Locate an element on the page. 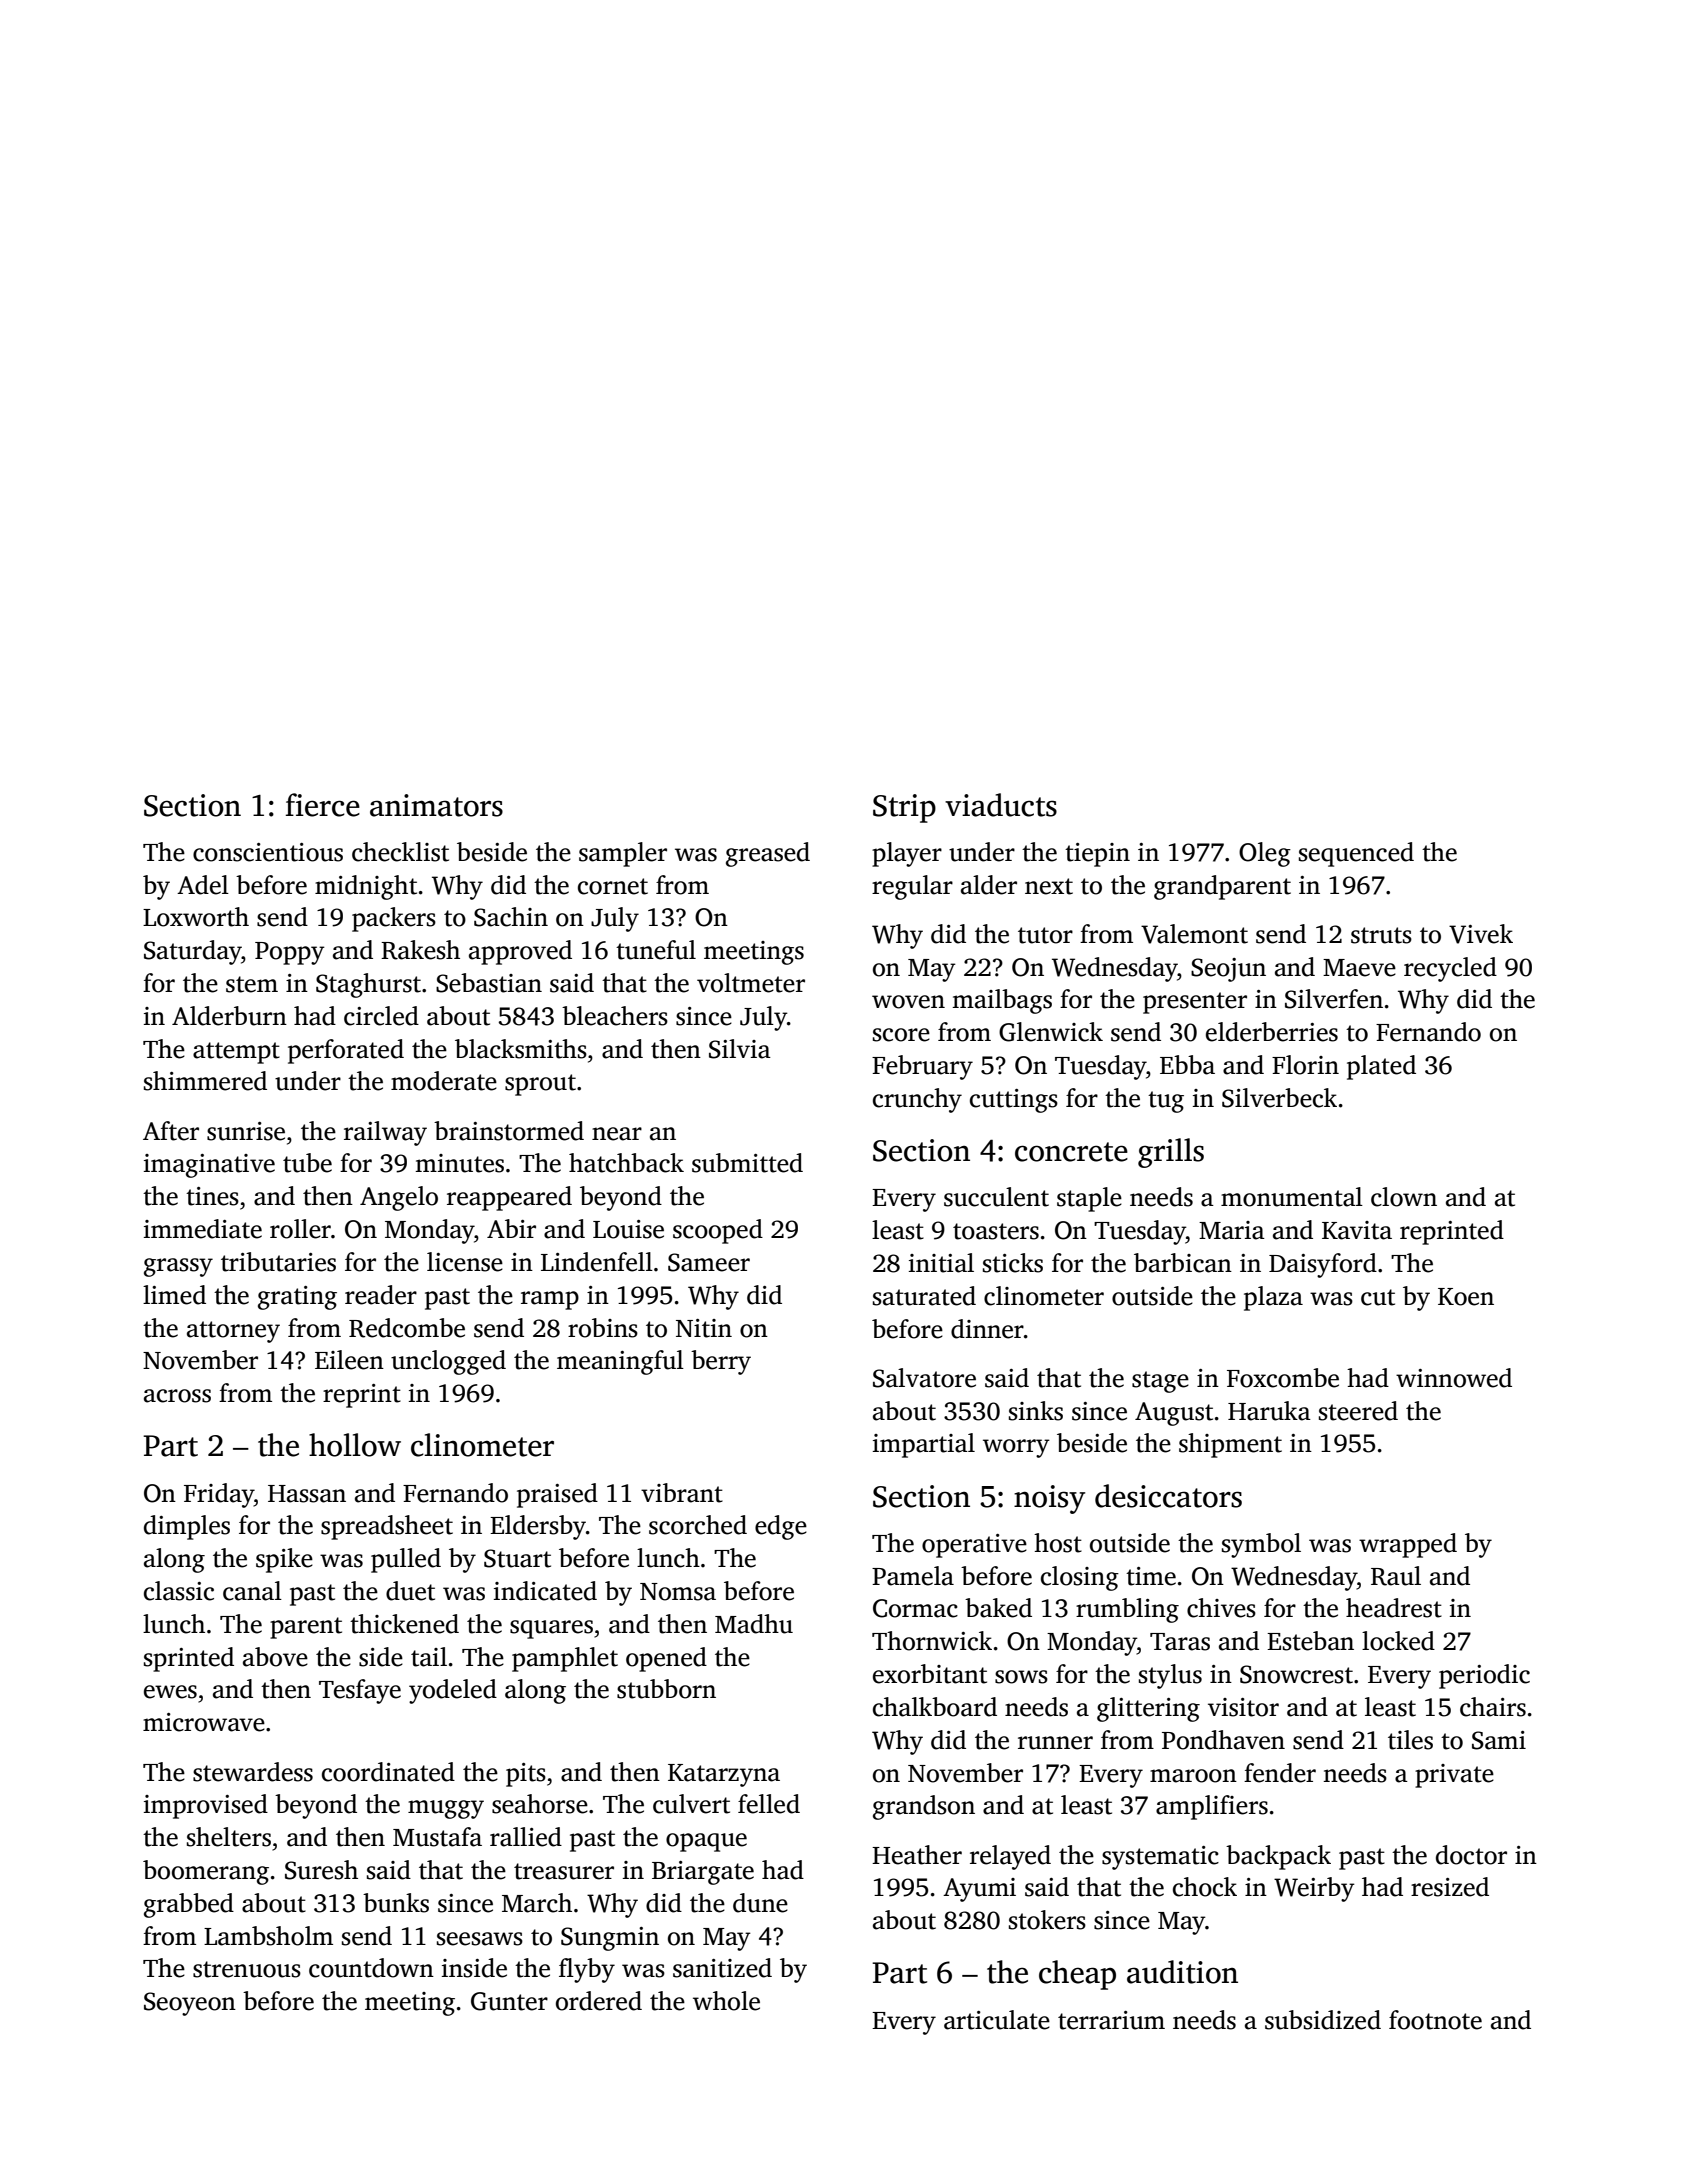 Image resolution: width=1683 pixels, height=2178 pixels. steered is located at coordinates (1358, 1411).
